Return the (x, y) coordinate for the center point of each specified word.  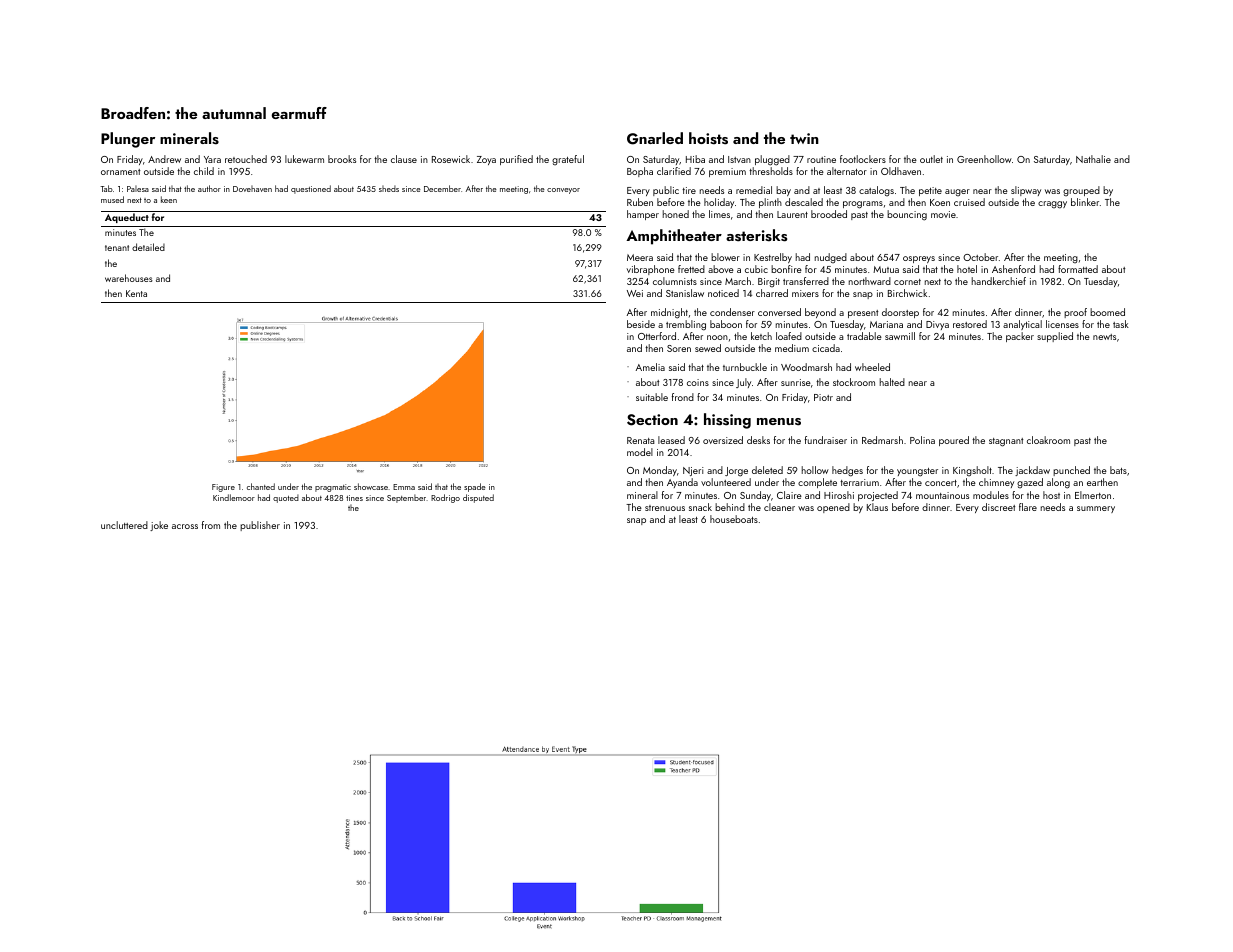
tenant (117, 248)
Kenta (136, 293)
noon (717, 337)
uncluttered (124, 525)
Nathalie (1093, 159)
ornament (120, 172)
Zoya (486, 160)
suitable (652, 397)
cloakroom (1048, 440)
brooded (829, 214)
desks (758, 440)
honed (676, 214)
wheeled (872, 367)
